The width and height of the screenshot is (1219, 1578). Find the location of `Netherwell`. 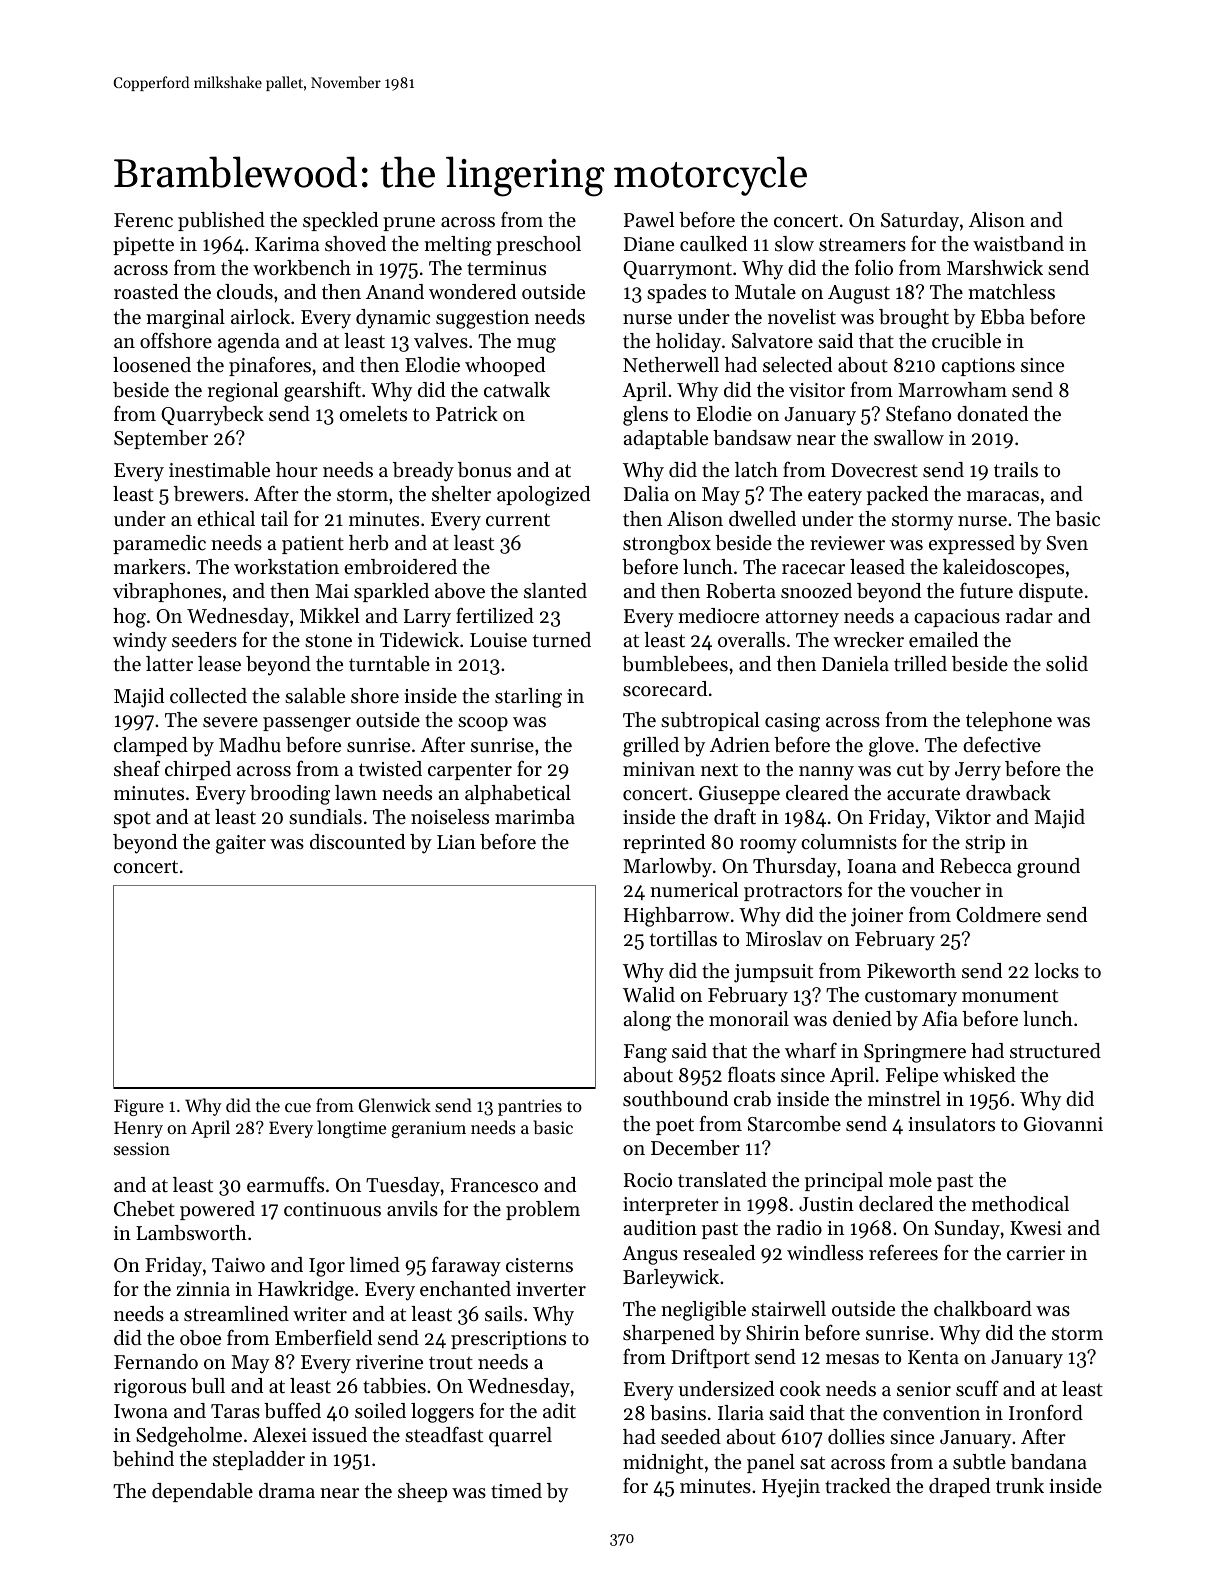

Netherwell is located at coordinates (671, 365).
